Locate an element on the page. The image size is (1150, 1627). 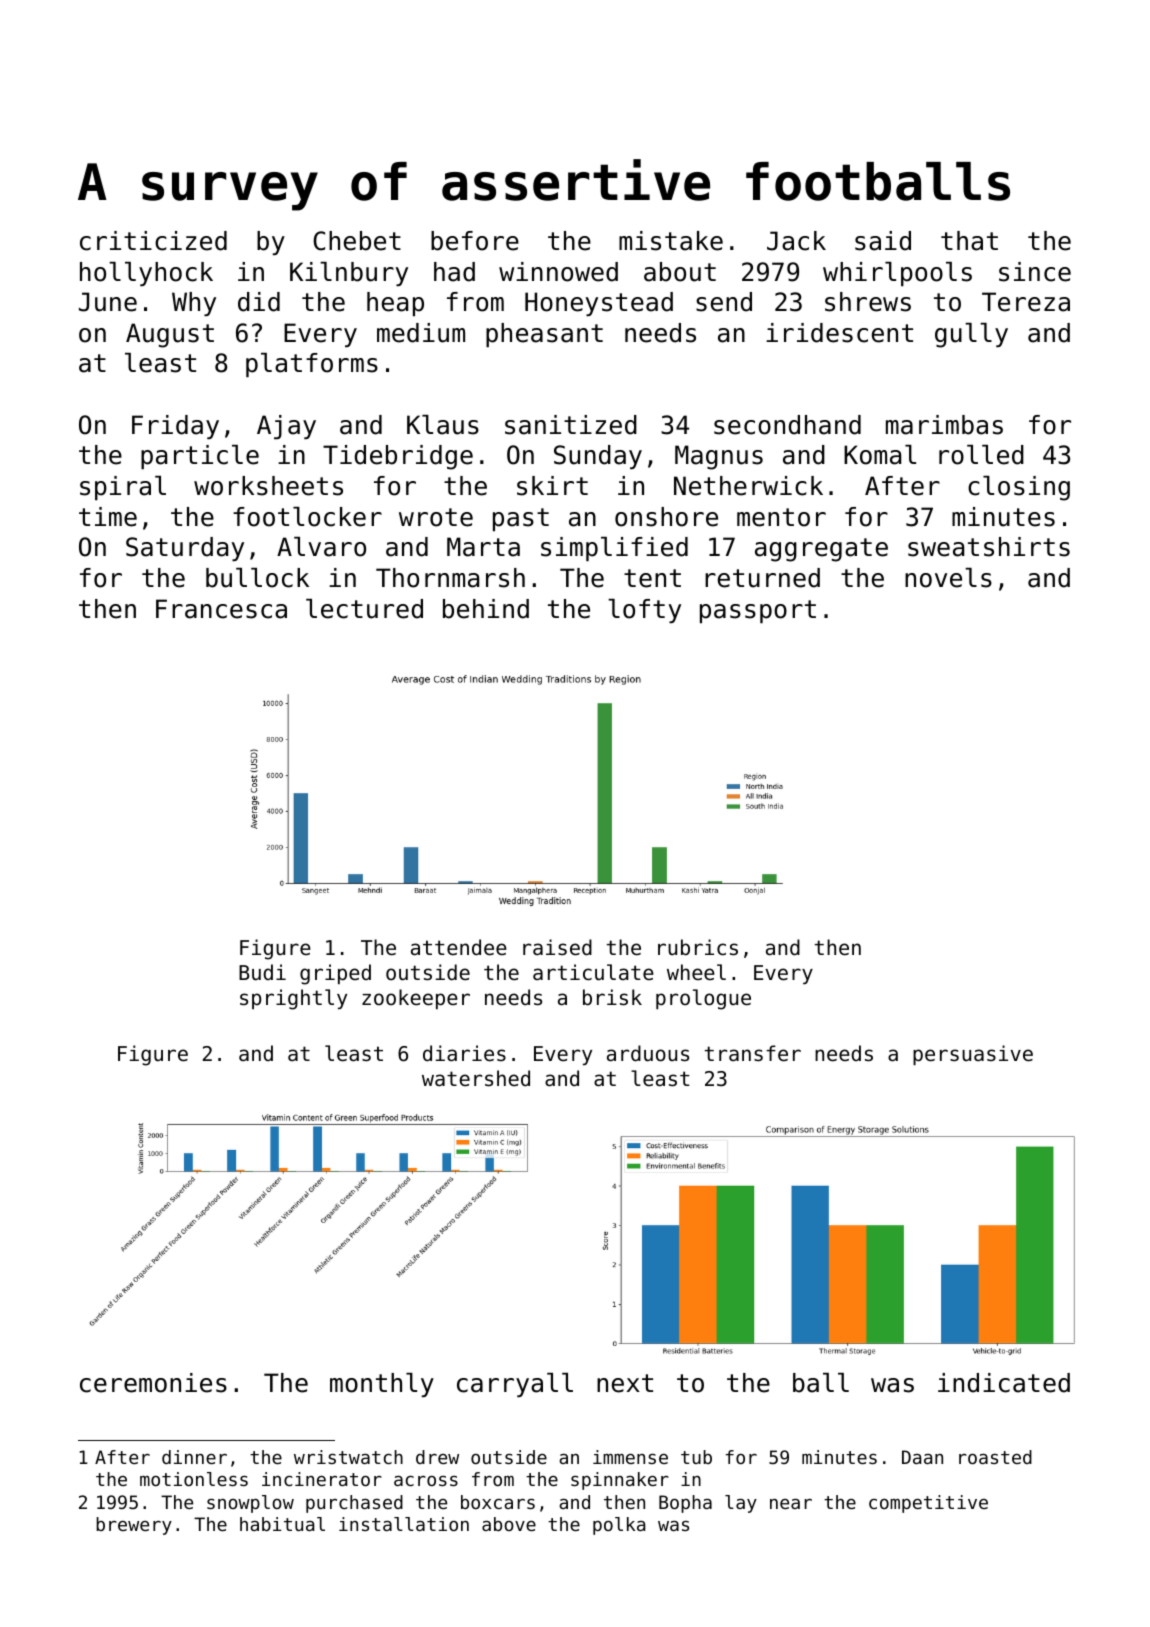
brewery is located at coordinates (134, 1526).
